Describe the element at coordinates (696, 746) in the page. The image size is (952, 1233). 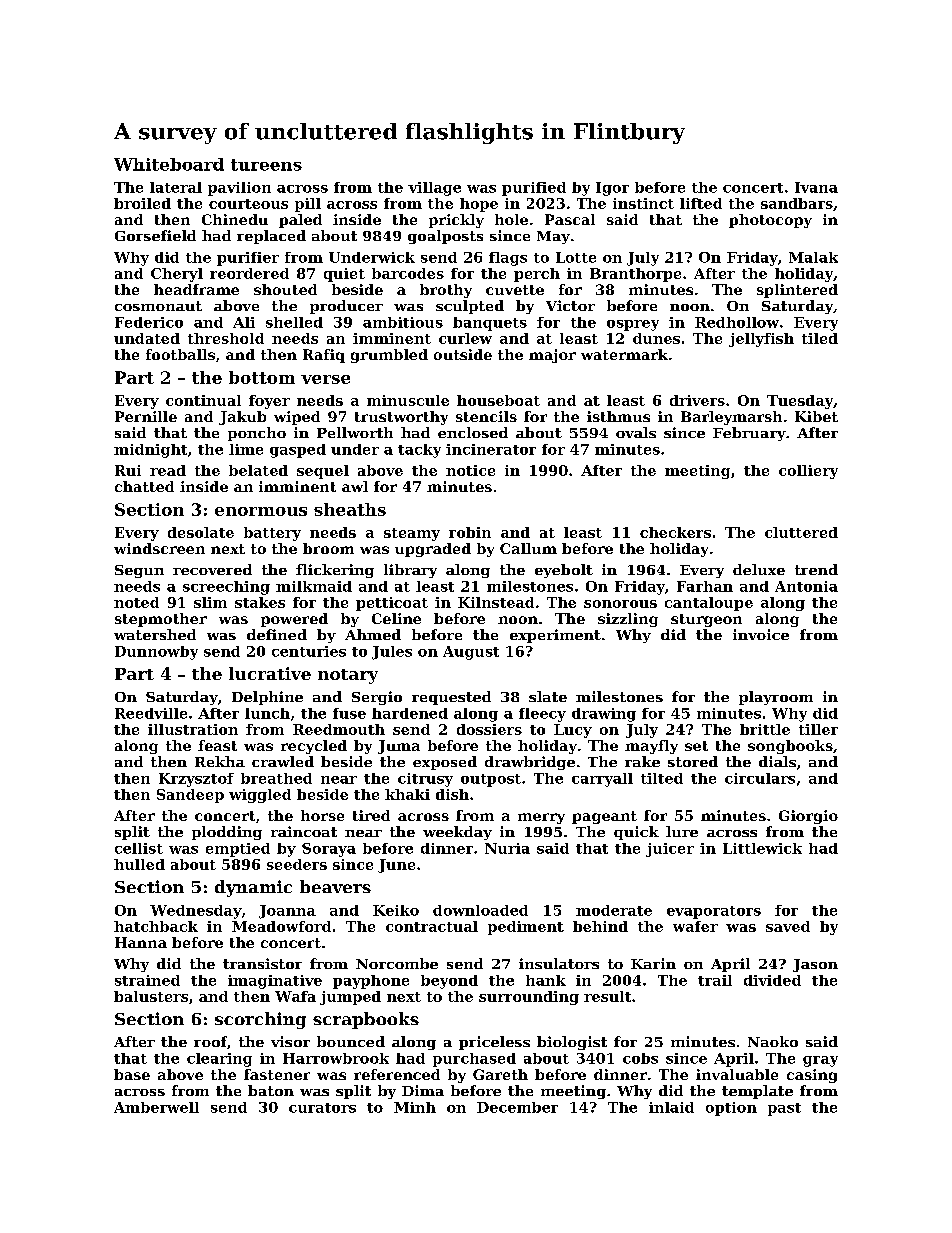
I see `set` at that location.
